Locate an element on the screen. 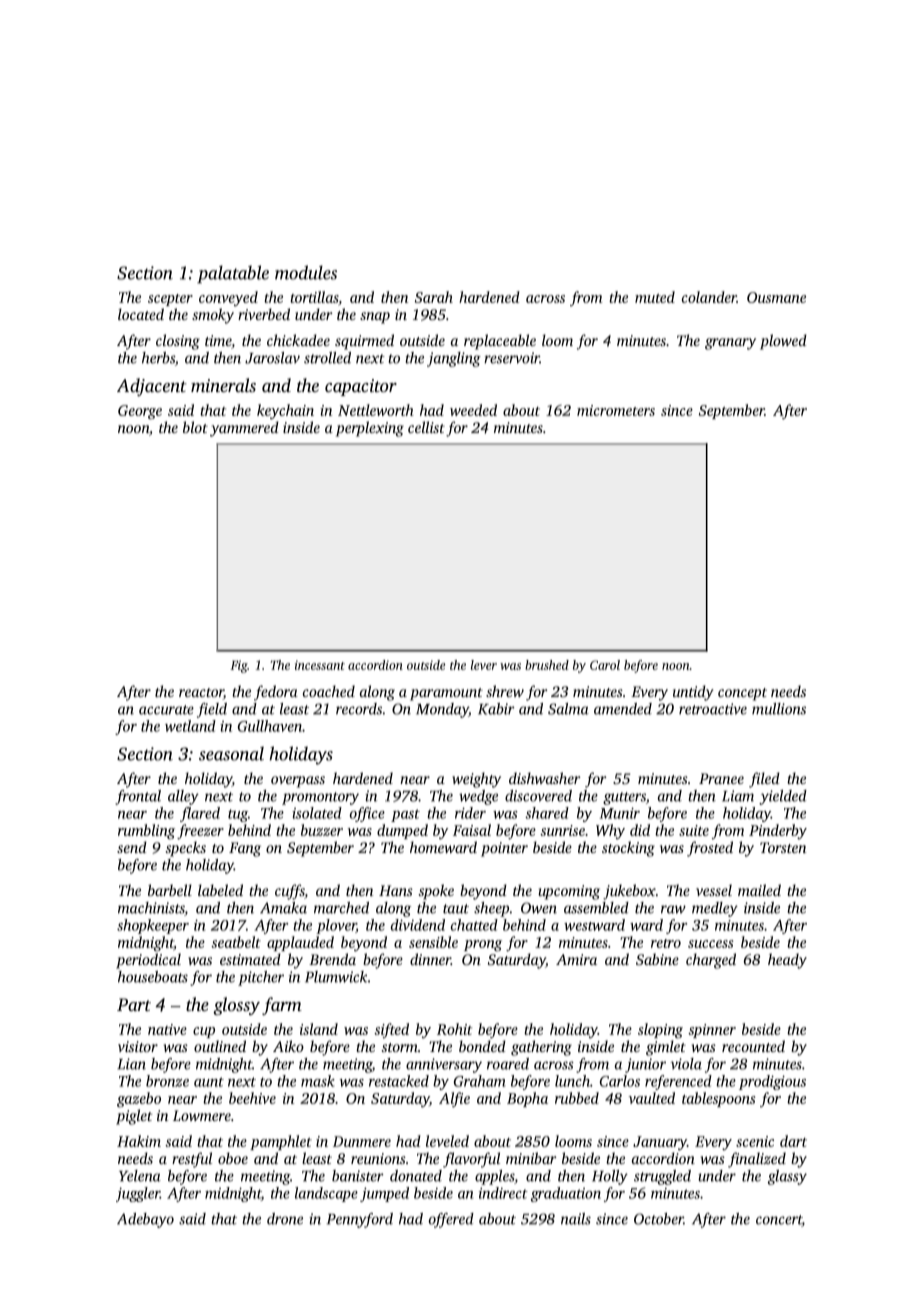  field is located at coordinates (212, 710).
